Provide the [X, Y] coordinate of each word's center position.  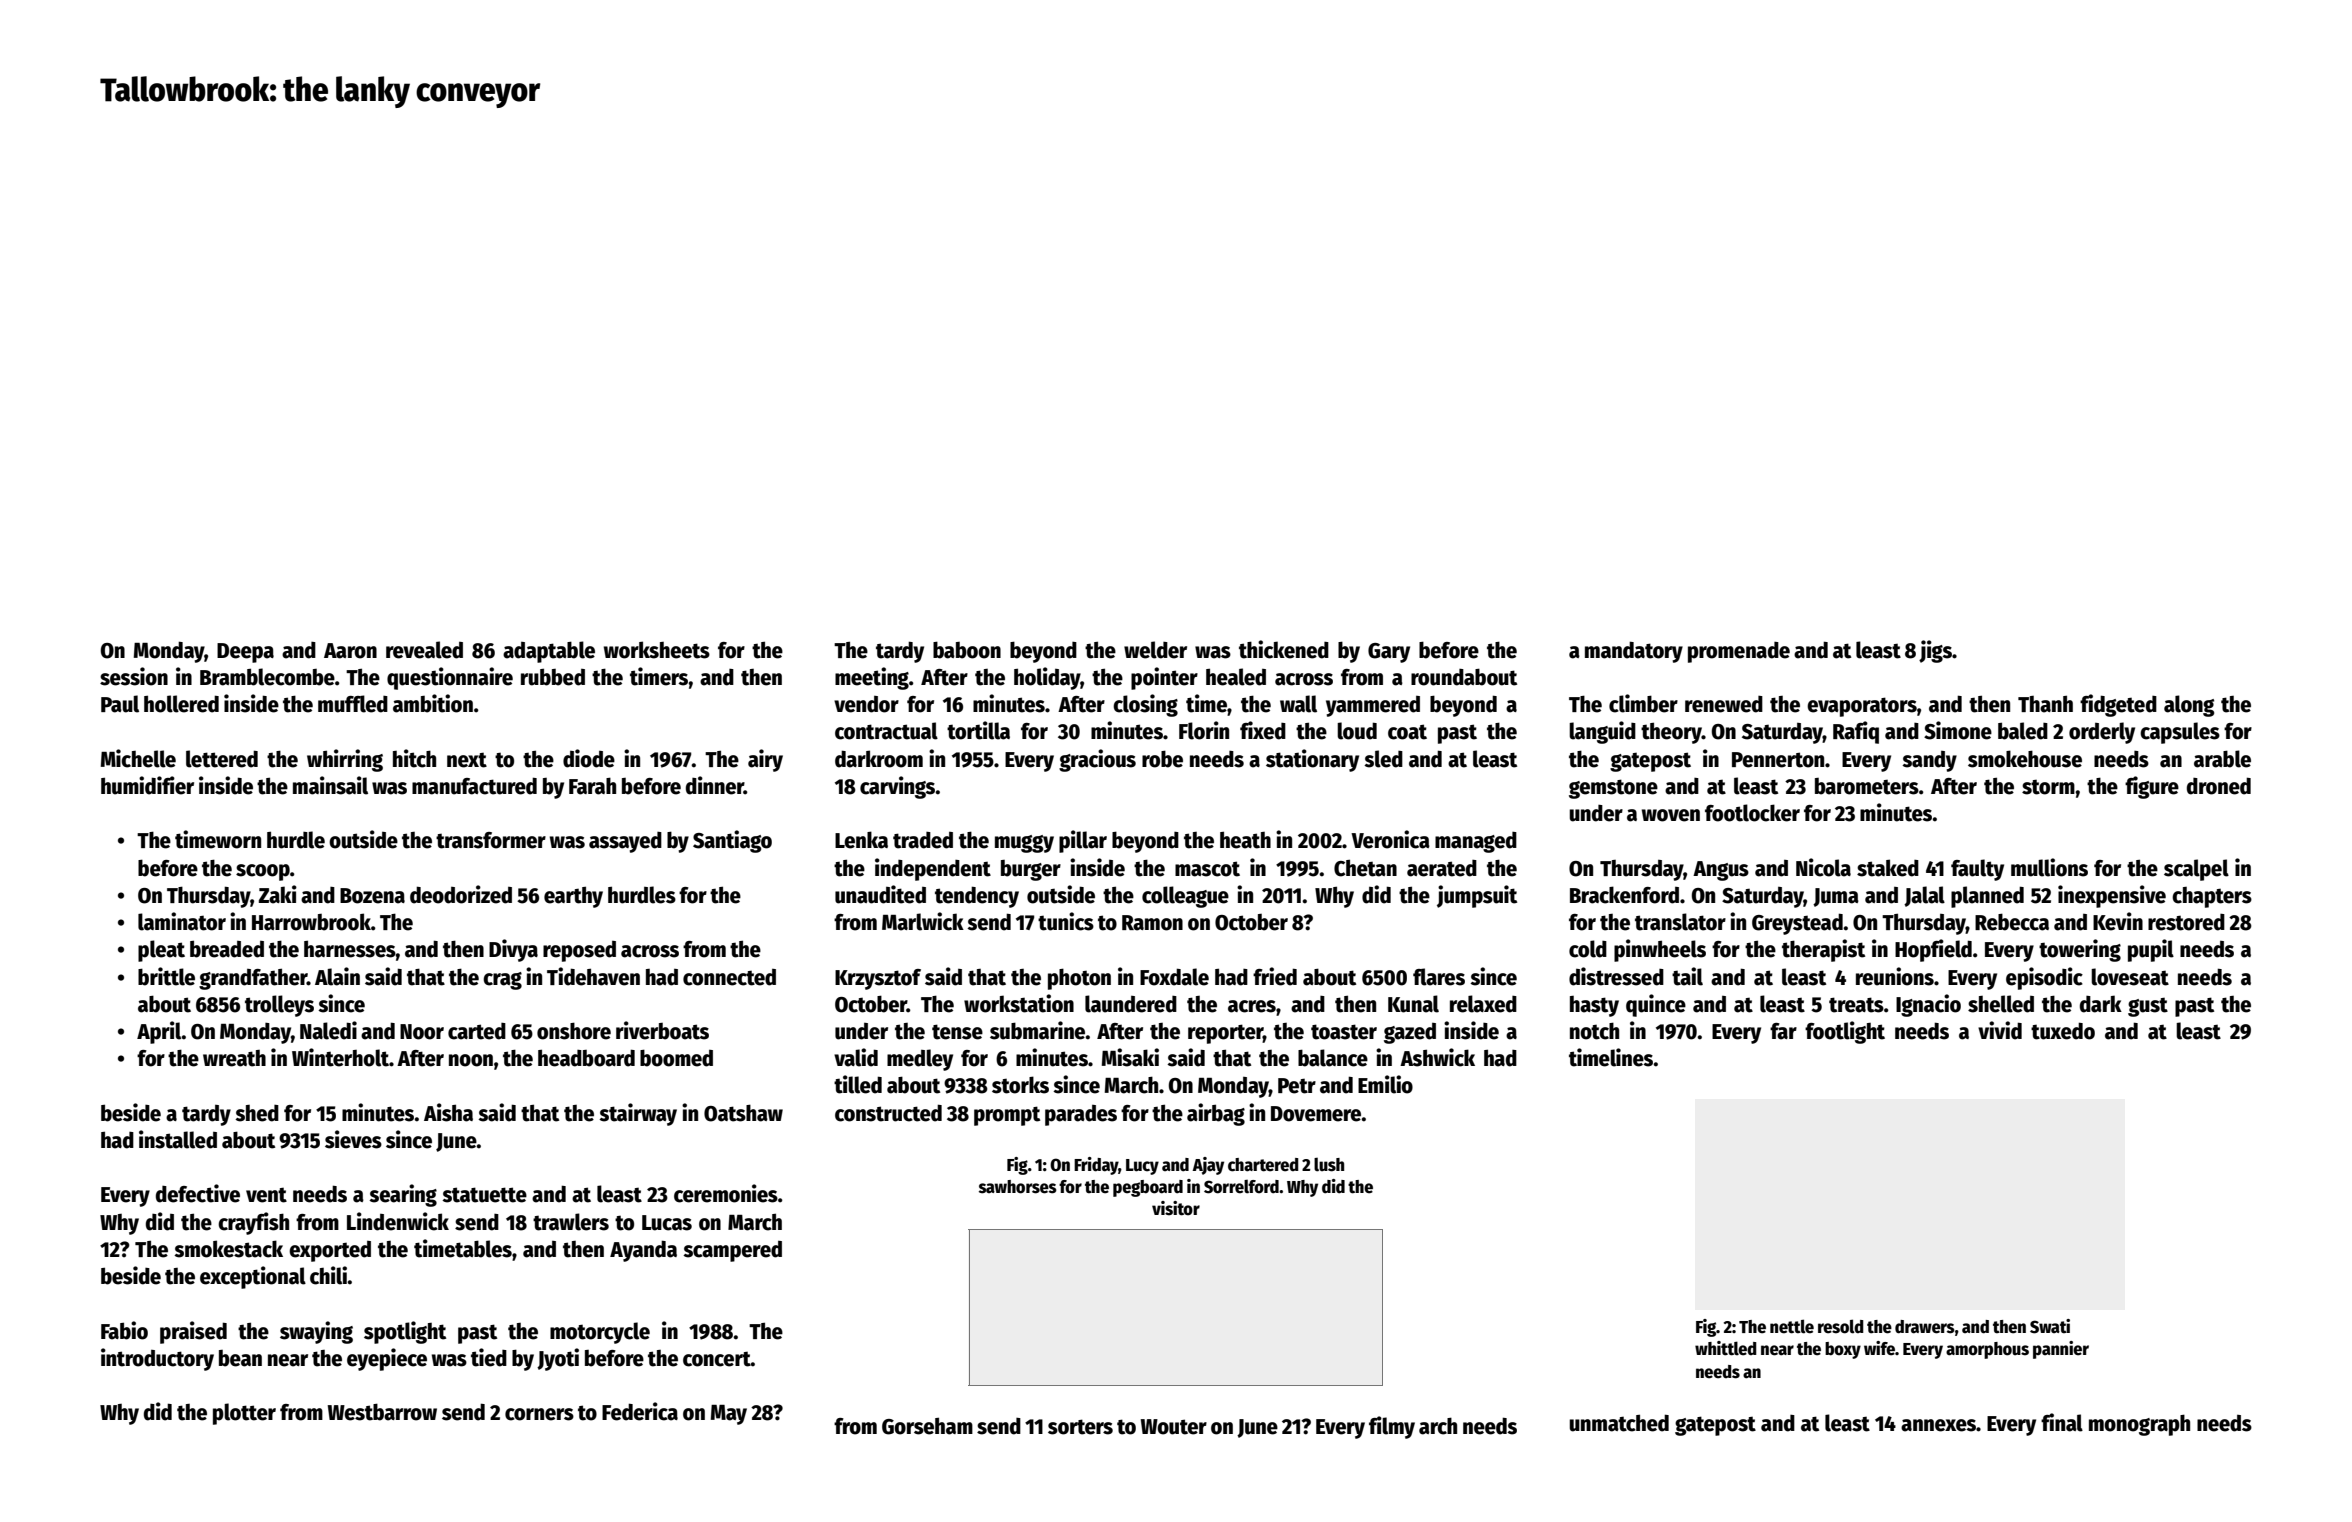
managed [1476, 842]
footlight [1845, 1032]
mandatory [1634, 652]
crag [502, 981]
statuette [484, 1195]
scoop [263, 872]
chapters [2212, 897]
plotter [244, 1414]
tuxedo [2063, 1031]
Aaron [350, 651]
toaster [1344, 1032]
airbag [1216, 1114]
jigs [1935, 651]
